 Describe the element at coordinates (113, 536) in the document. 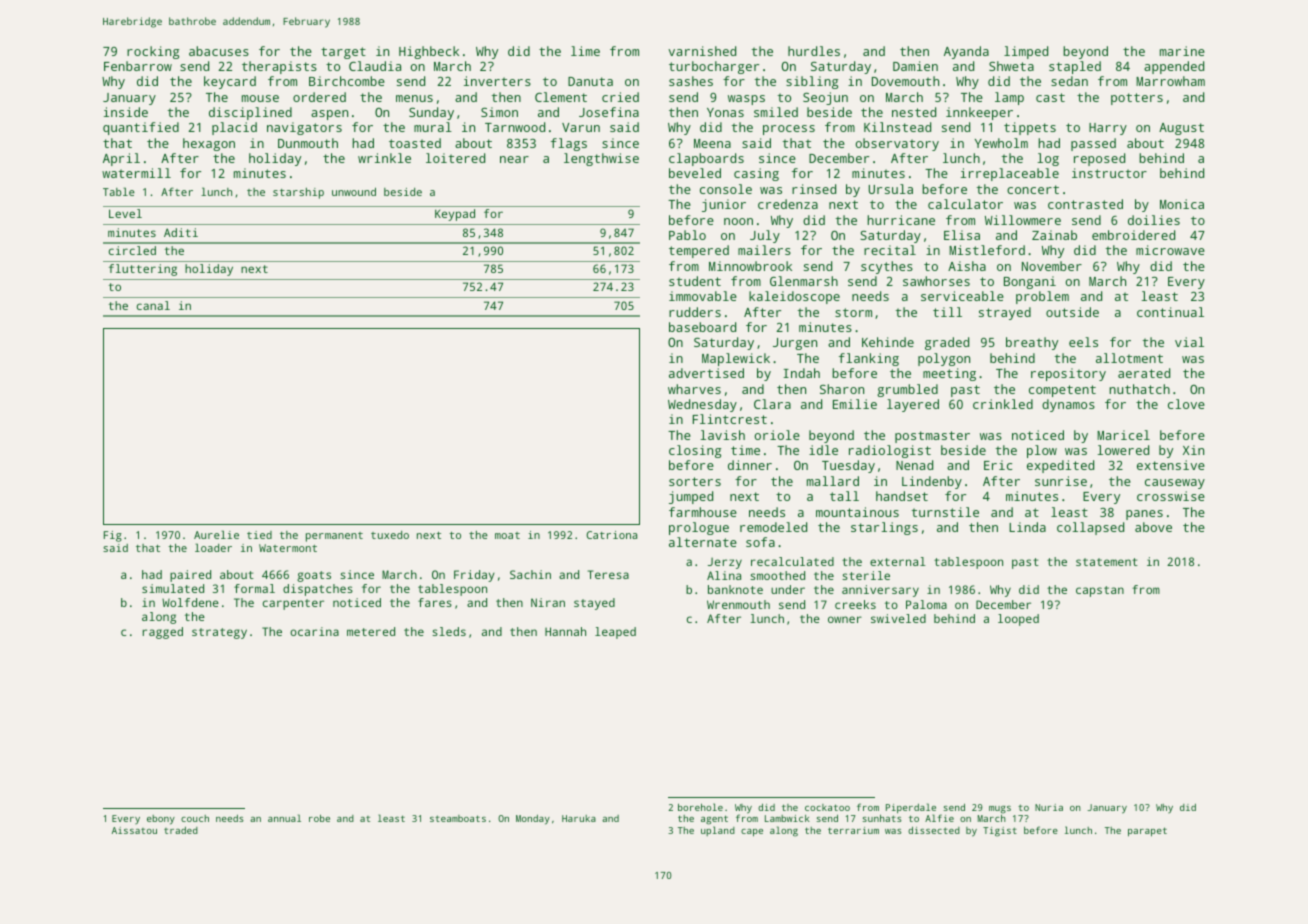

I see `Fig` at that location.
